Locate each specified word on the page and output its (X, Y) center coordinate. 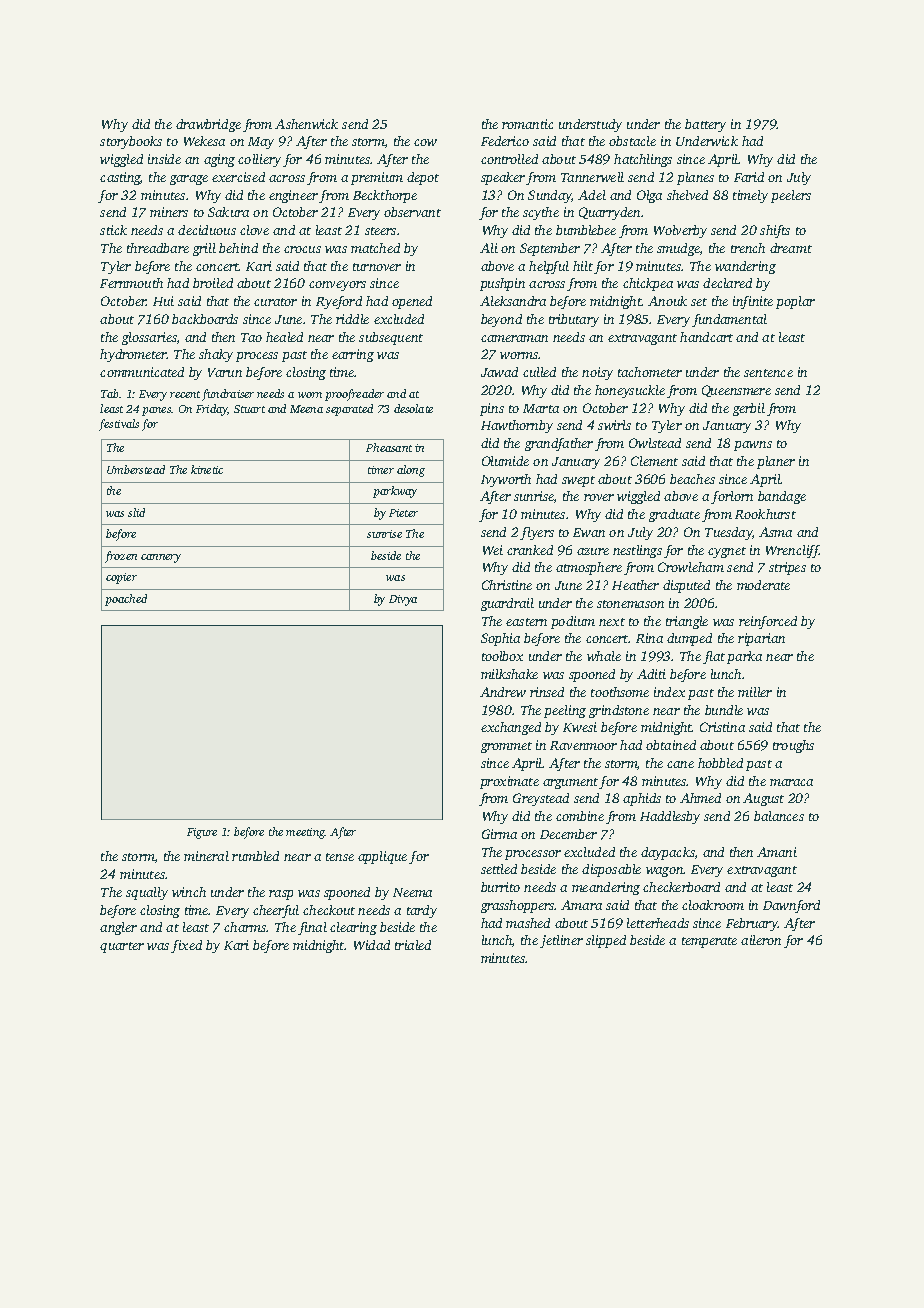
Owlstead (655, 443)
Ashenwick (306, 124)
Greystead (541, 799)
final (312, 928)
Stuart (249, 409)
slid (136, 512)
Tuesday (729, 533)
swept (578, 481)
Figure (202, 833)
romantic (527, 124)
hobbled (720, 763)
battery (705, 125)
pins (492, 409)
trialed (413, 945)
